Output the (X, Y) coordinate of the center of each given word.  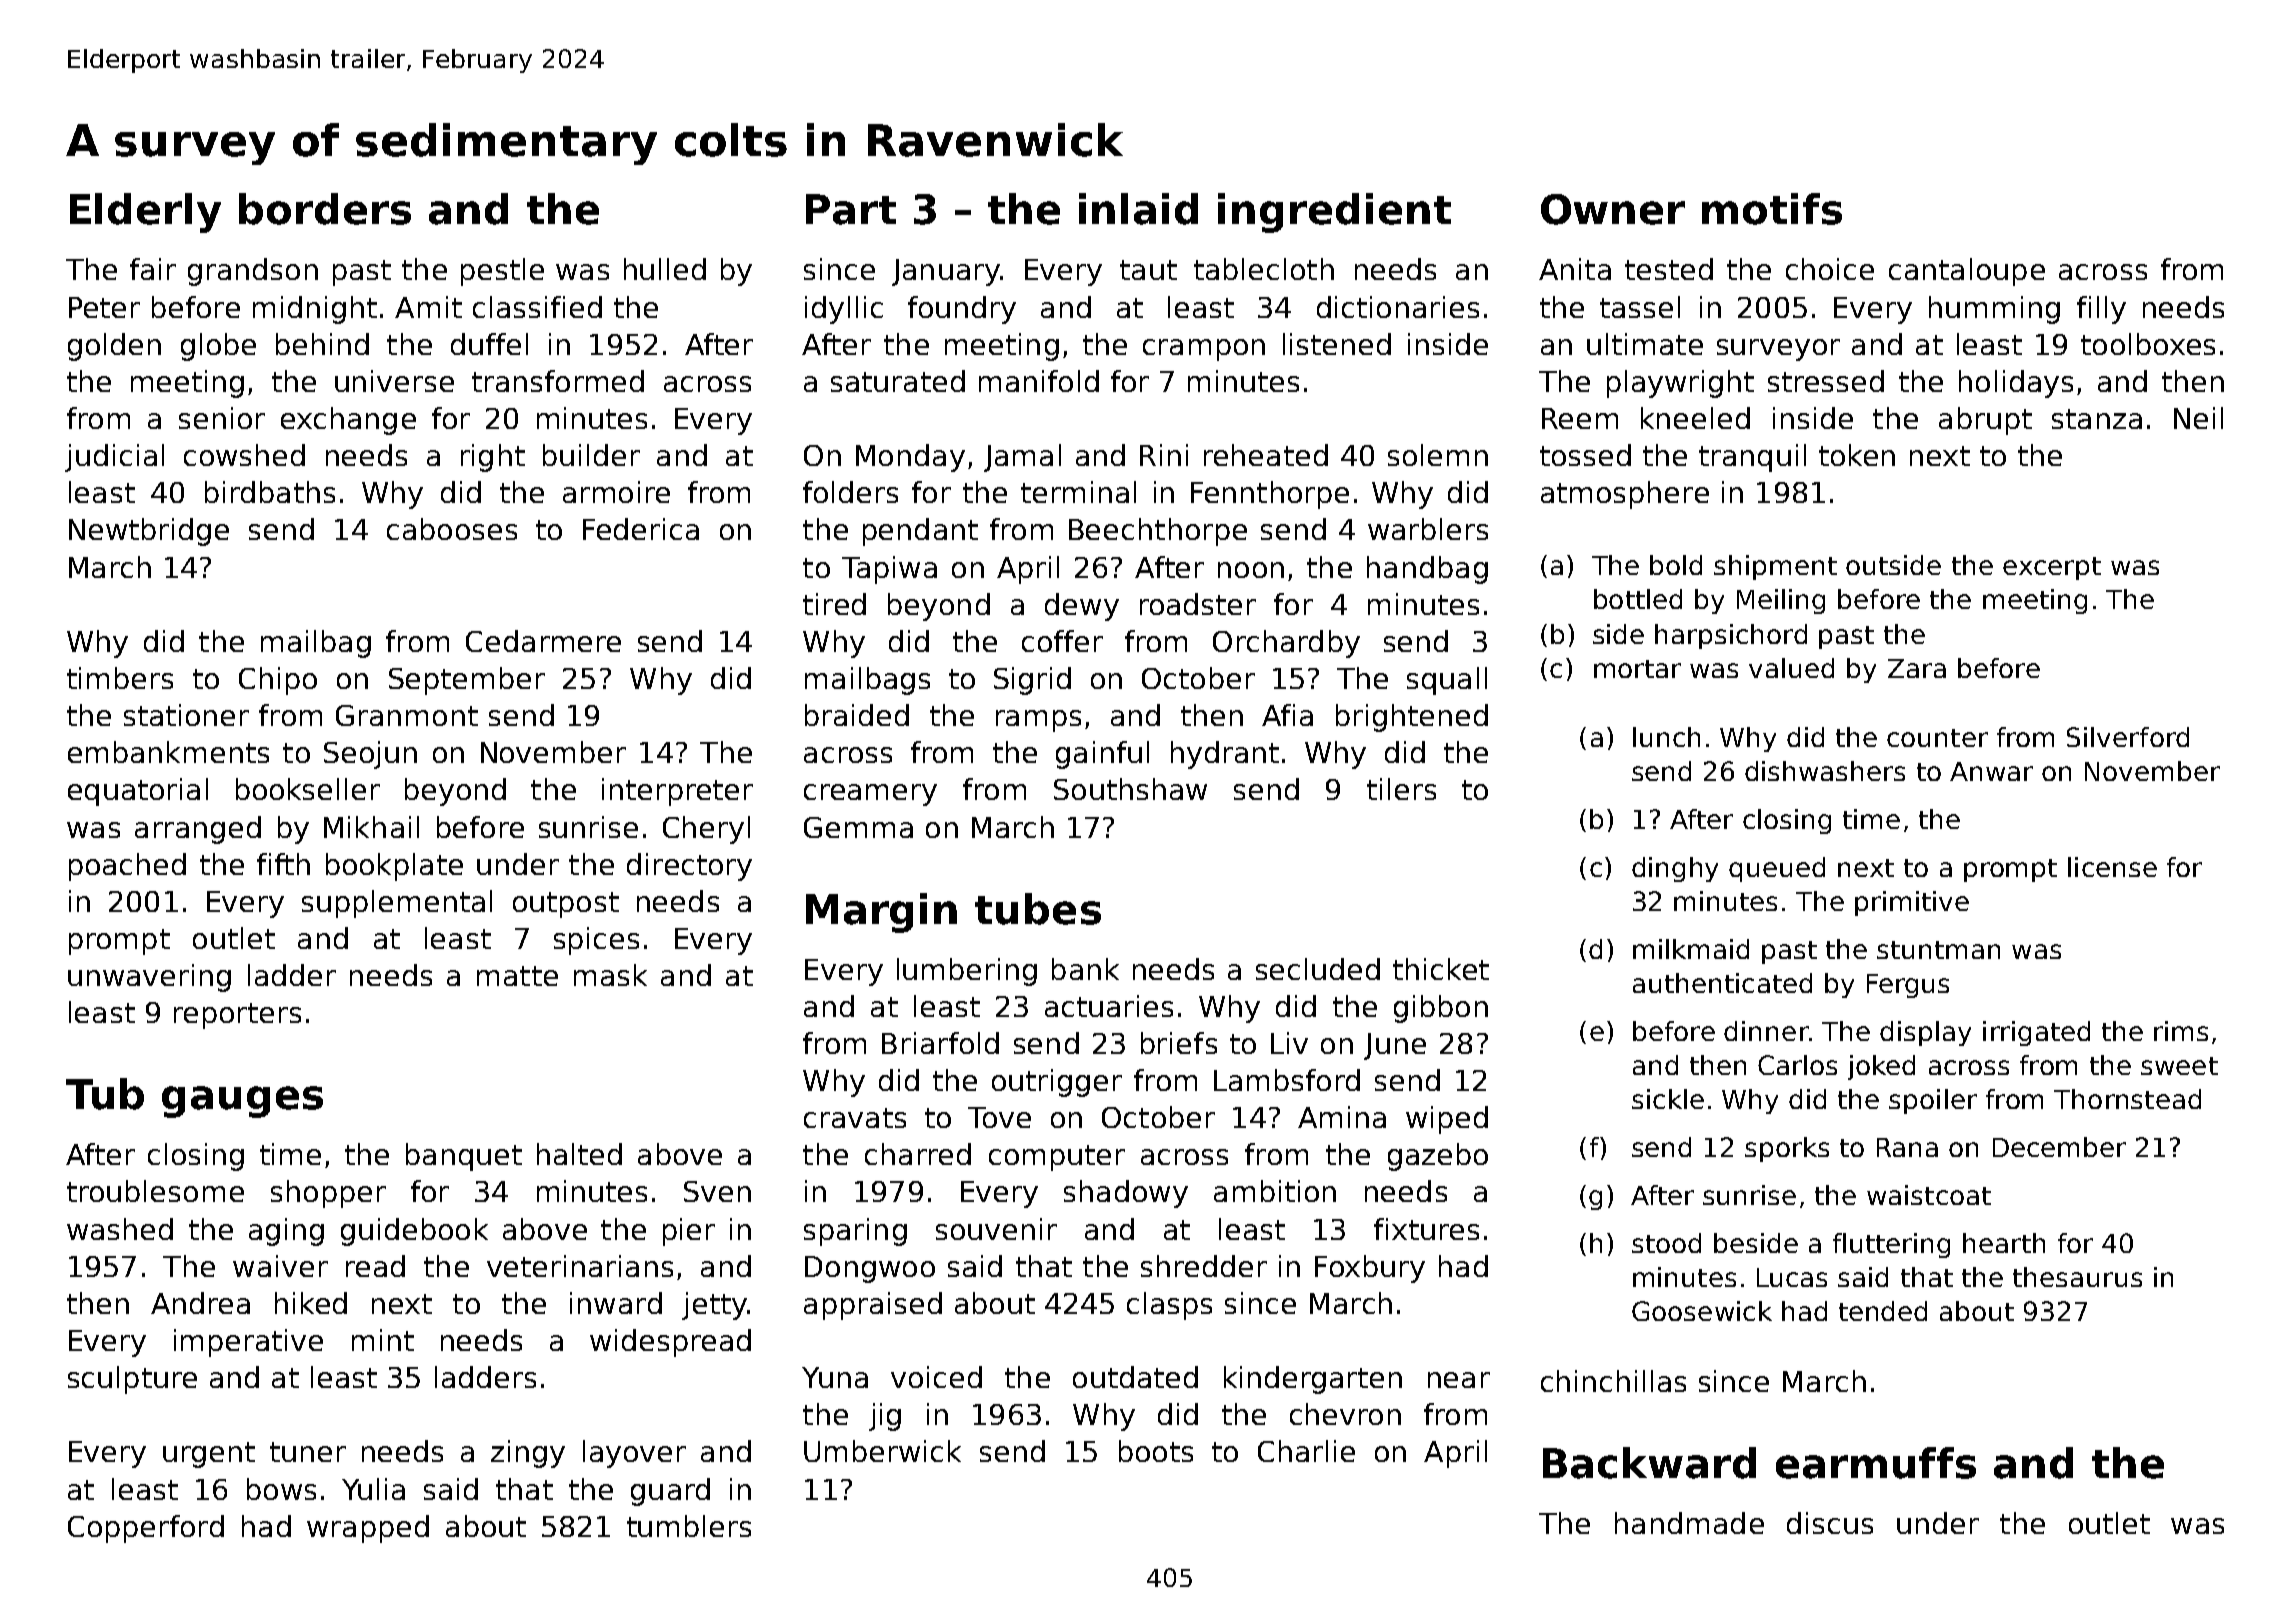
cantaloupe (1967, 272)
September (467, 681)
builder (591, 455)
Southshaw (1130, 789)
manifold (1039, 381)
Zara (1917, 668)
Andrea (200, 1303)
